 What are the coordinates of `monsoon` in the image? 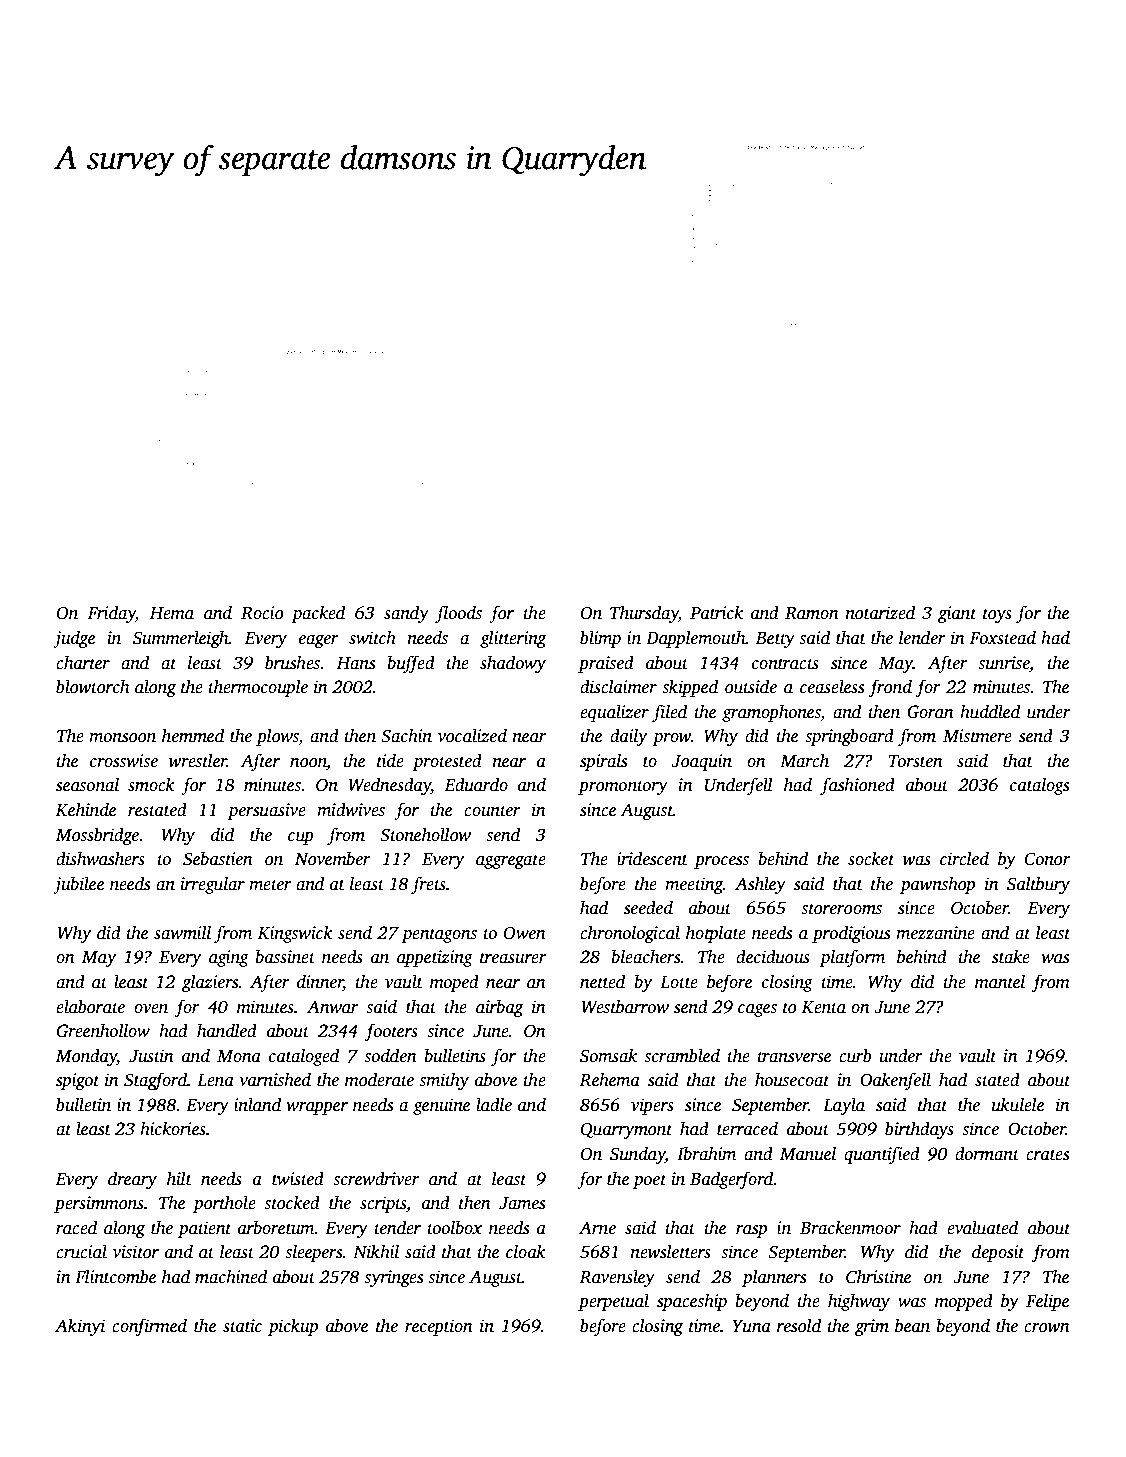 It's located at (122, 738).
